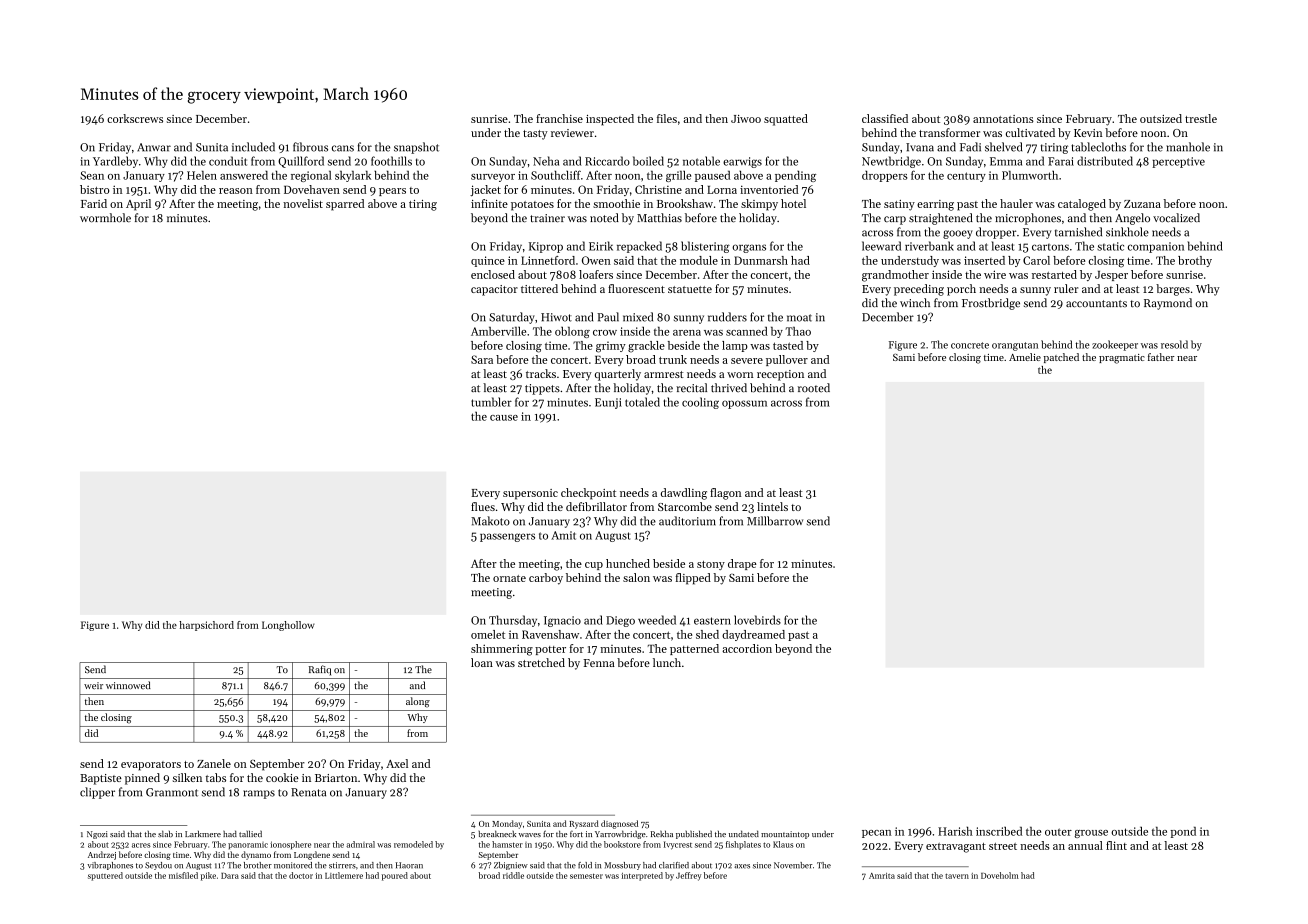 Image resolution: width=1308 pixels, height=924 pixels. Describe the element at coordinates (701, 161) in the screenshot. I see `notable` at that location.
